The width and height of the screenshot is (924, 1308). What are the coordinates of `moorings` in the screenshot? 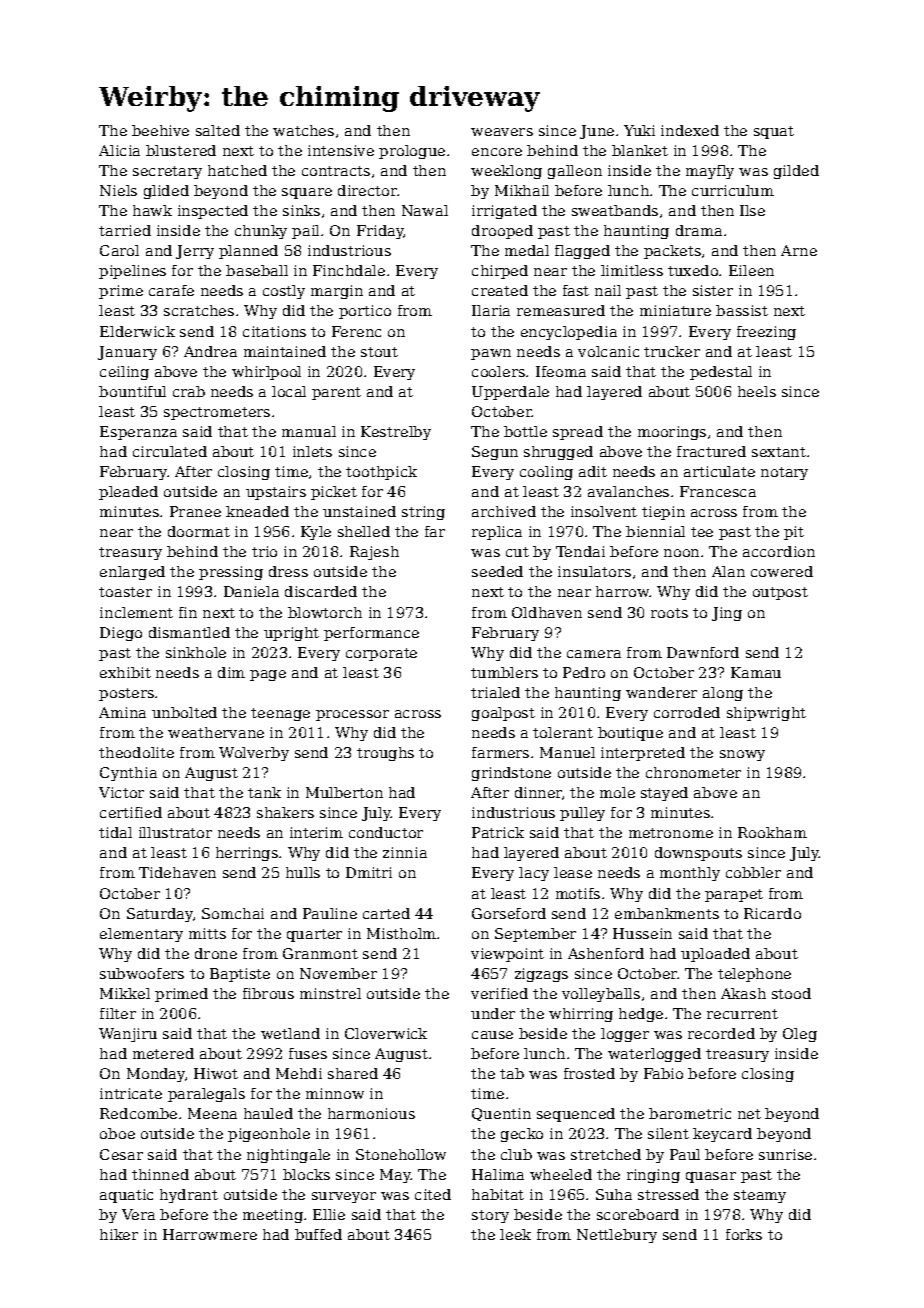 It's located at (672, 433).
